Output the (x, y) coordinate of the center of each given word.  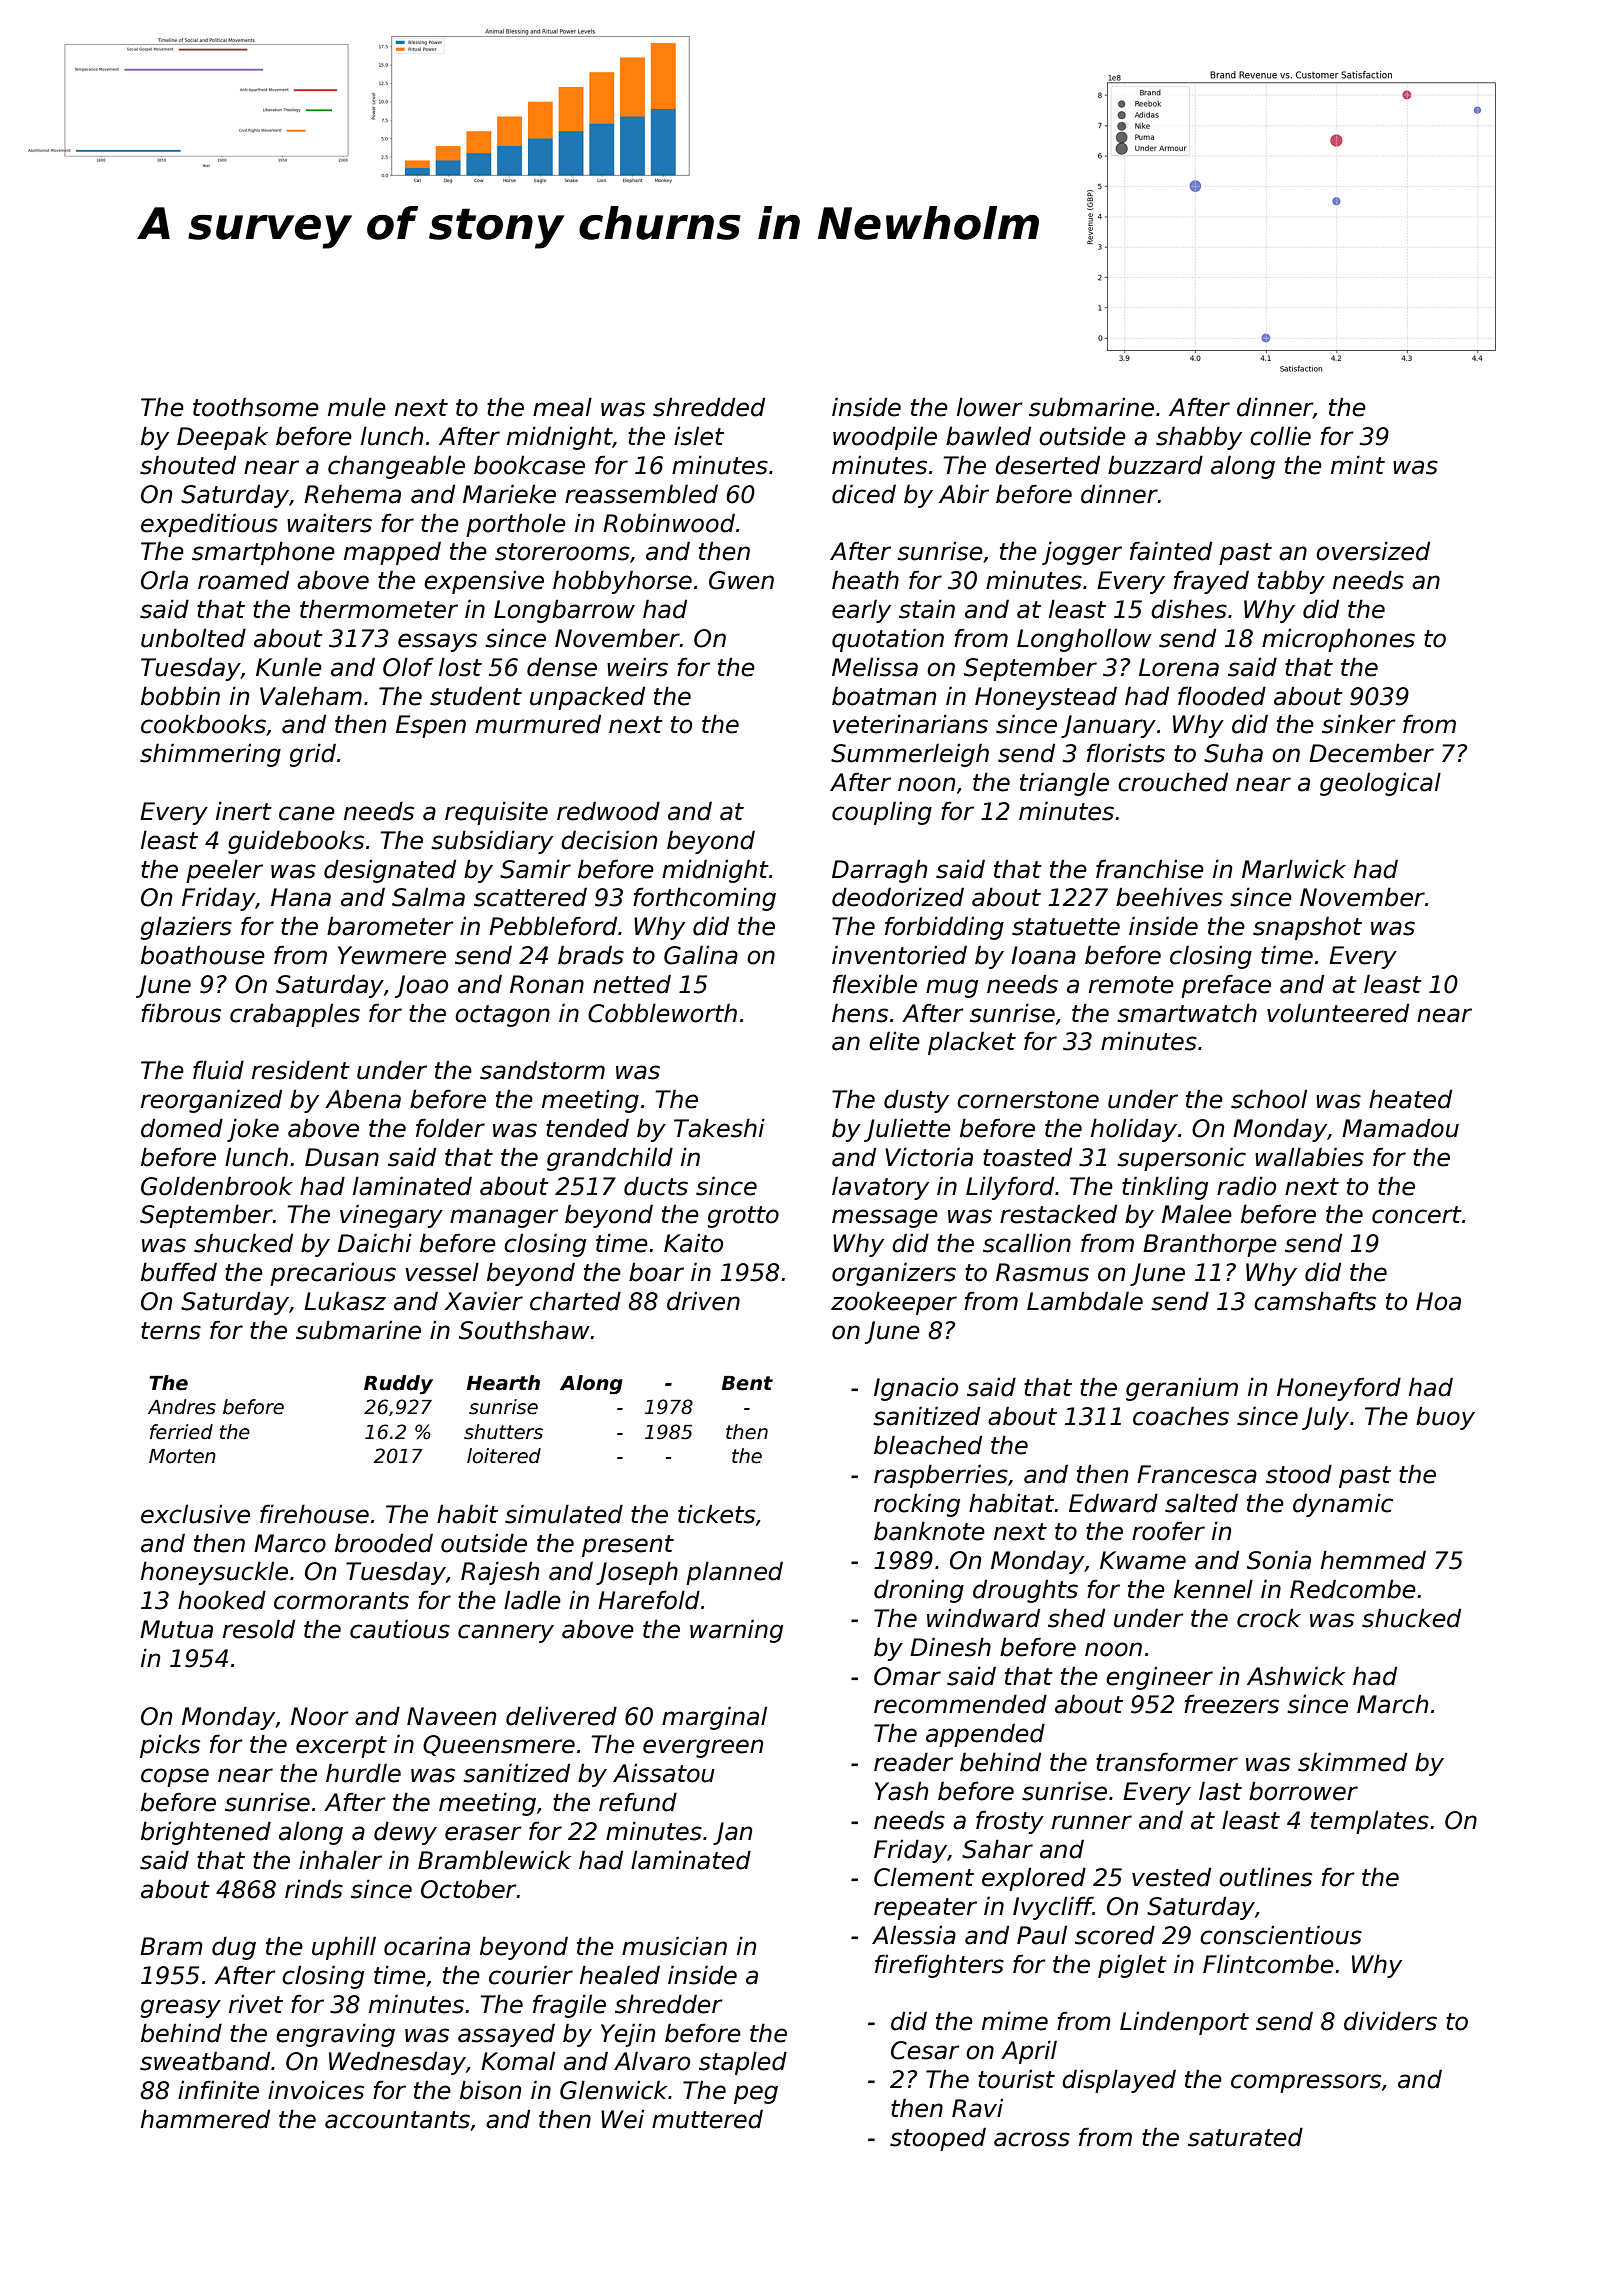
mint (1358, 464)
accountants (397, 2120)
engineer (1159, 1678)
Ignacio (916, 1389)
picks (170, 1746)
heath (865, 580)
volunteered (1338, 1013)
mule (357, 407)
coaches (1181, 1416)
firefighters (939, 1966)
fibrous (181, 1013)
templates (1370, 1822)
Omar (907, 1676)
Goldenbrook (217, 1186)
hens (860, 1013)
